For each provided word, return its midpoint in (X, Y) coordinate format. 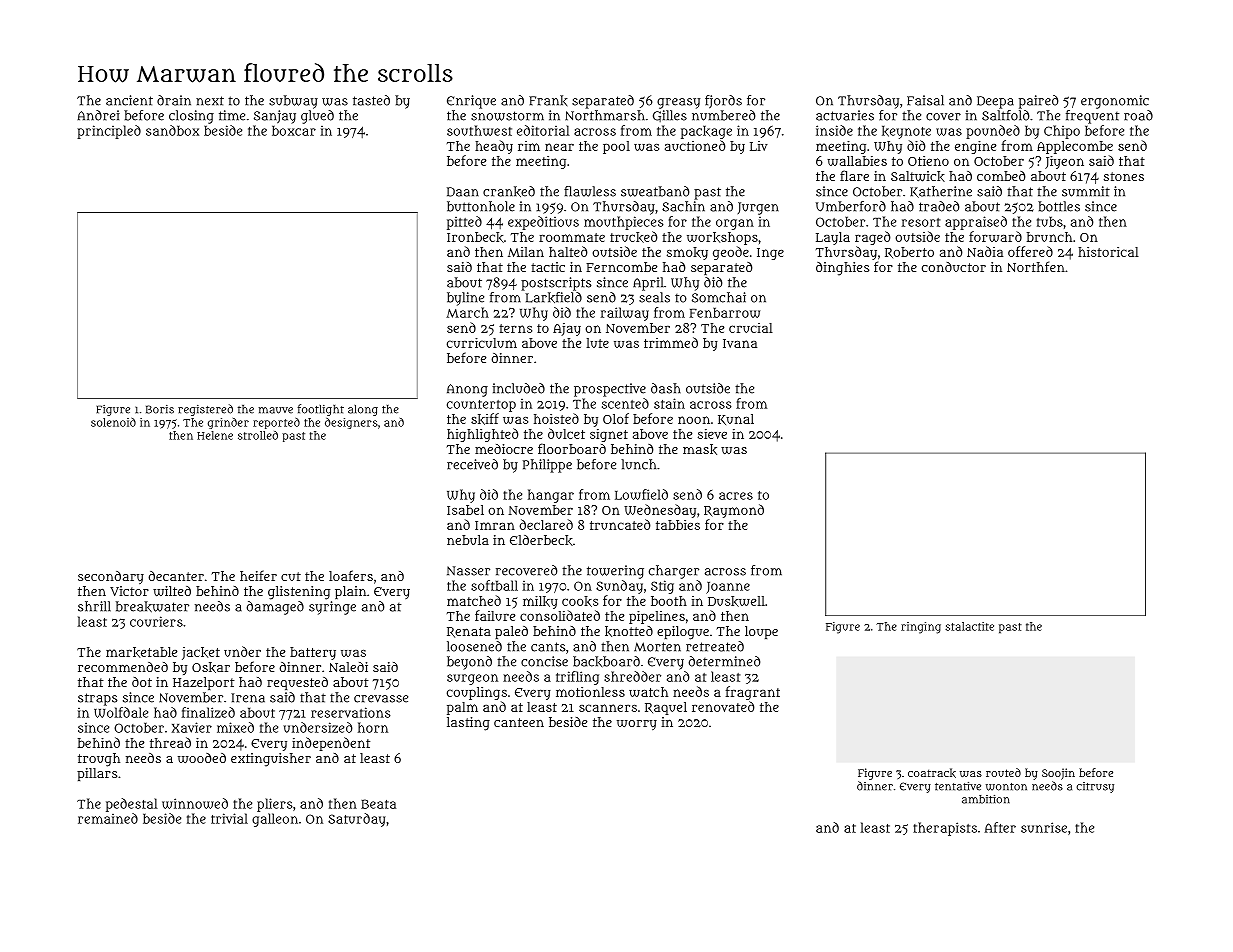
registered (205, 410)
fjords (723, 101)
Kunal (736, 419)
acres (736, 496)
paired (1038, 102)
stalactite (969, 626)
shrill (94, 606)
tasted (371, 100)
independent (331, 744)
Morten (657, 647)
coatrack (932, 773)
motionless (590, 692)
